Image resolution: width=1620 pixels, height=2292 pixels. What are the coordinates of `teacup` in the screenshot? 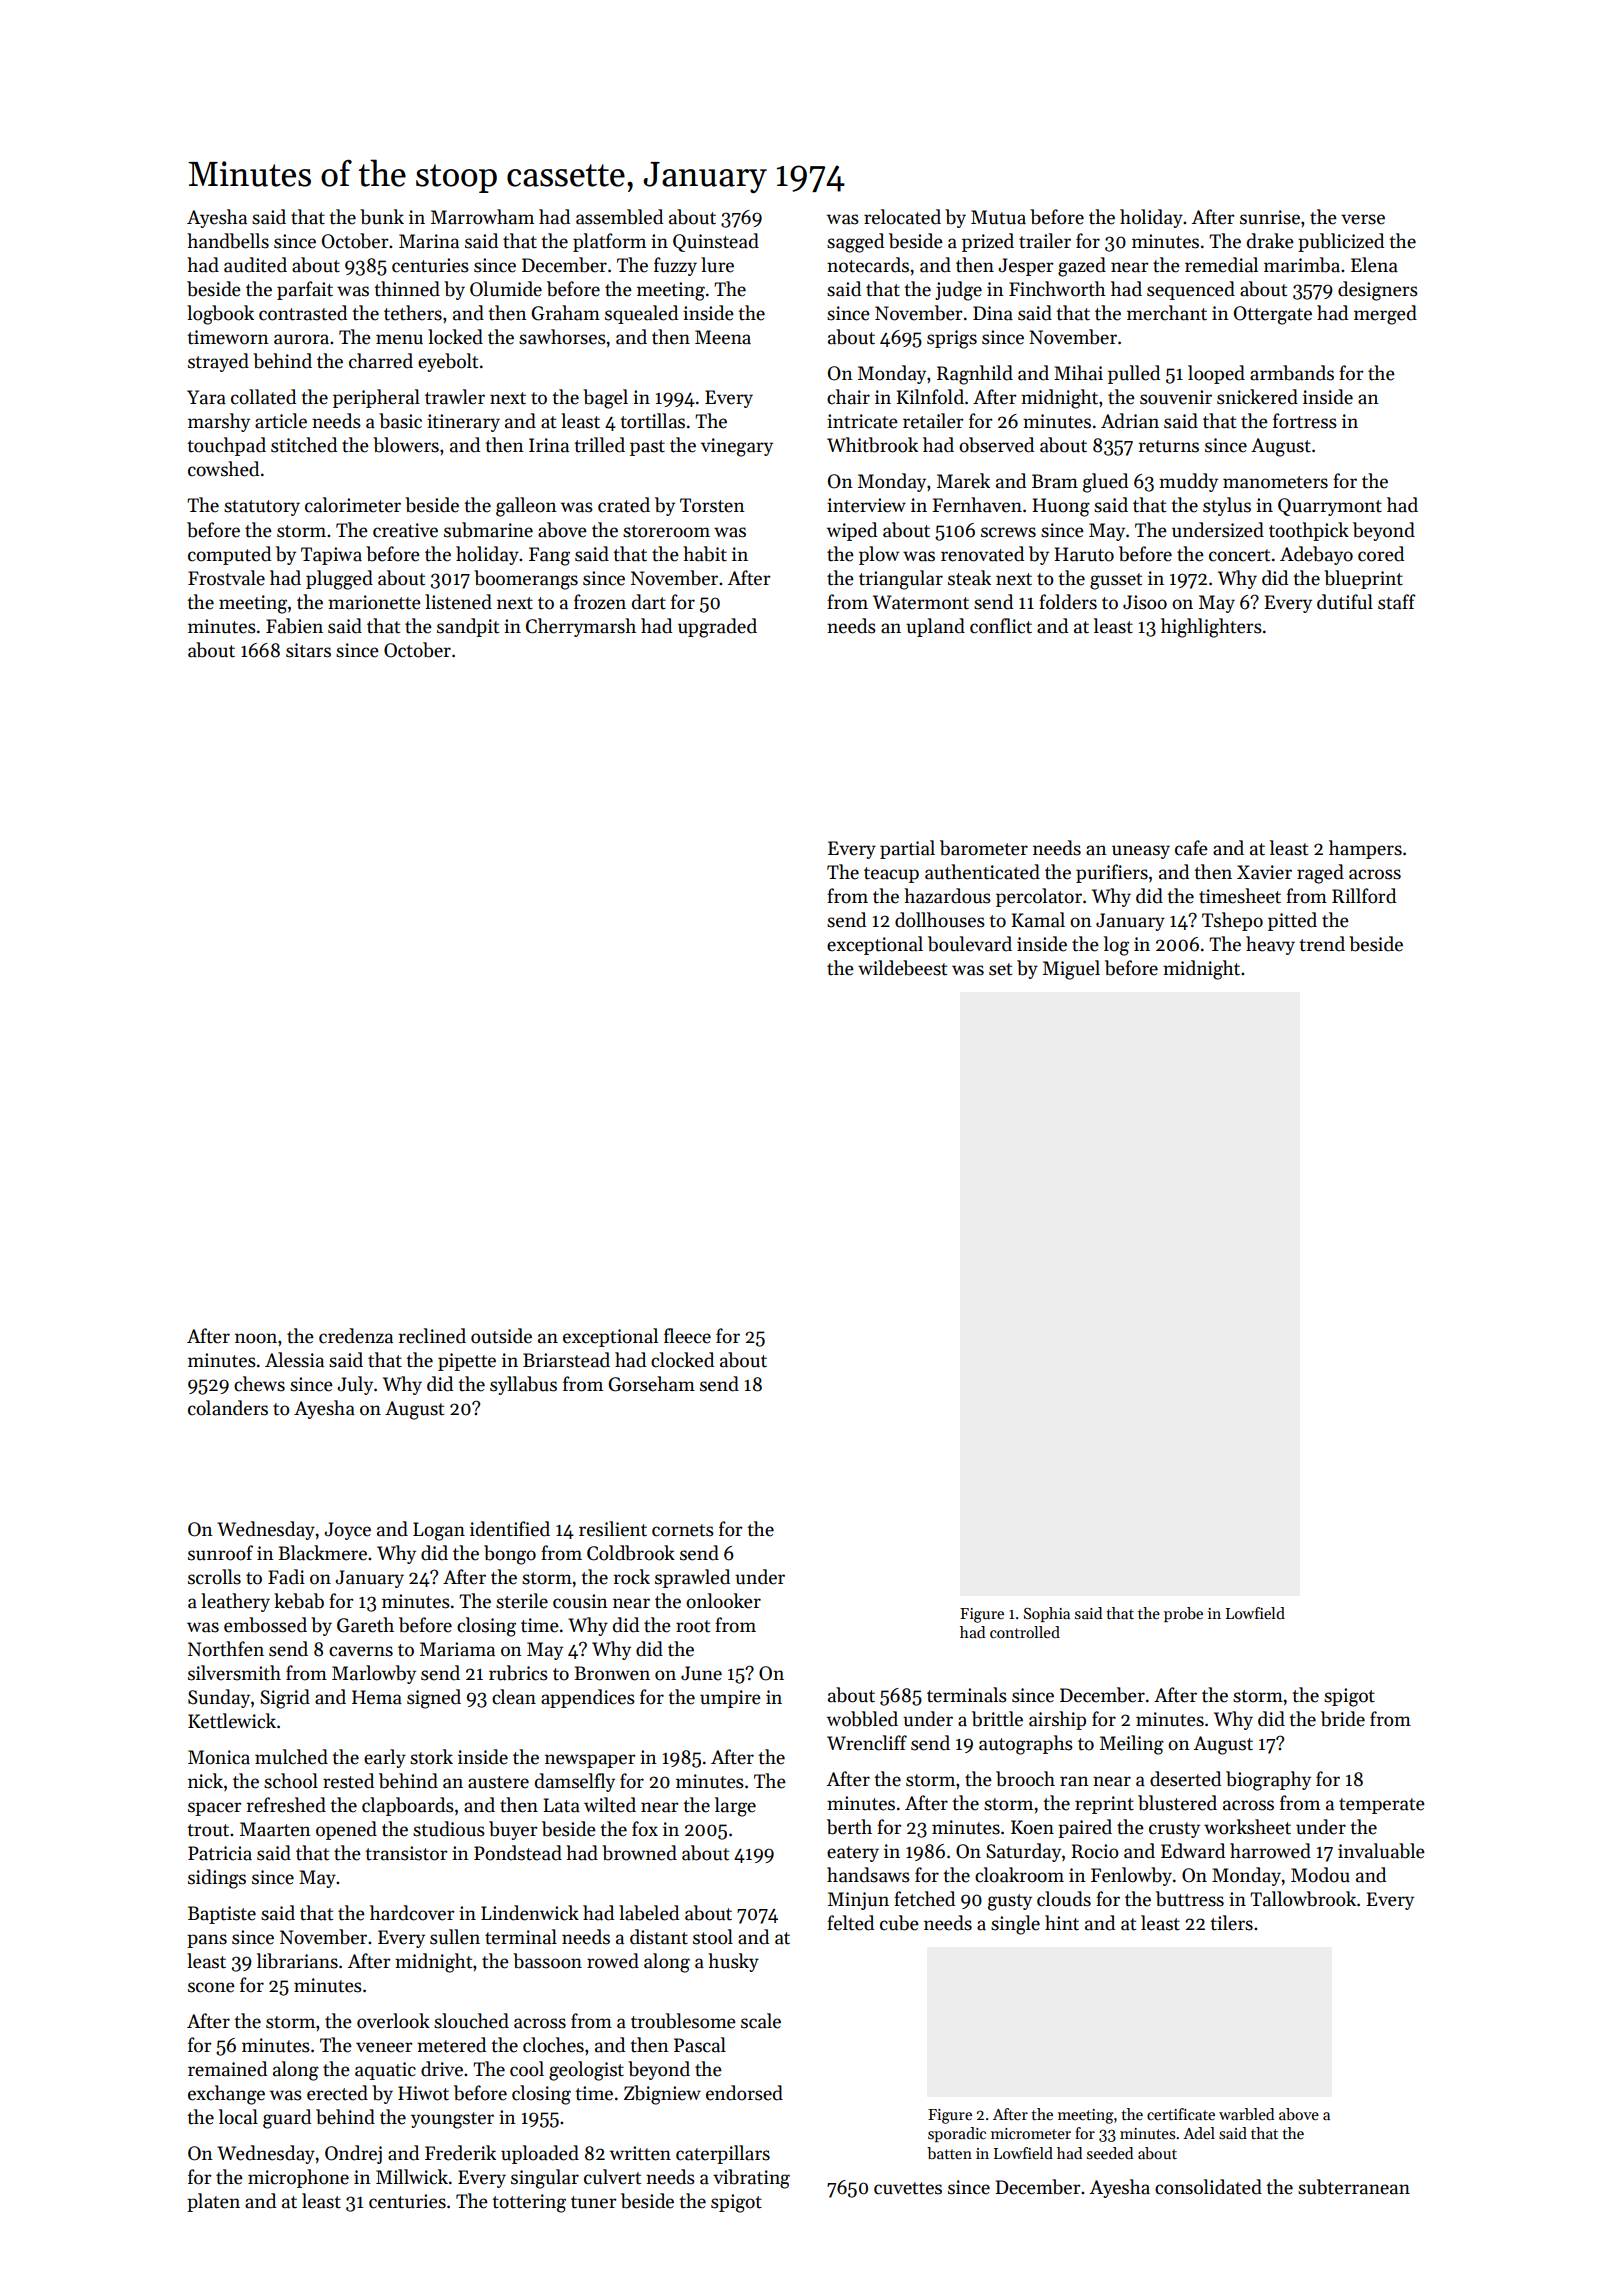 It's located at (891, 875).
